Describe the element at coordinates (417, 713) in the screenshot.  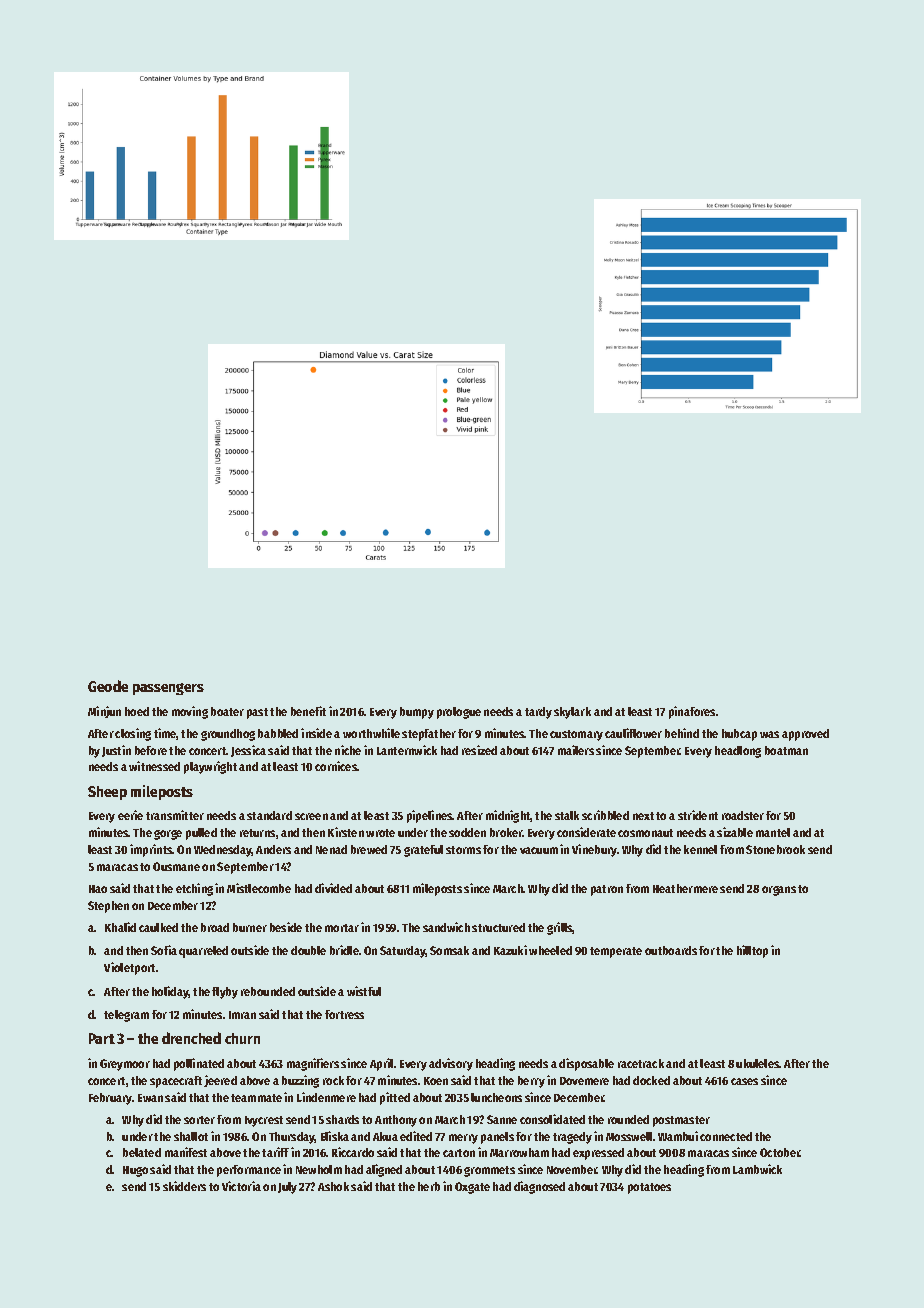
I see `bumpy` at that location.
